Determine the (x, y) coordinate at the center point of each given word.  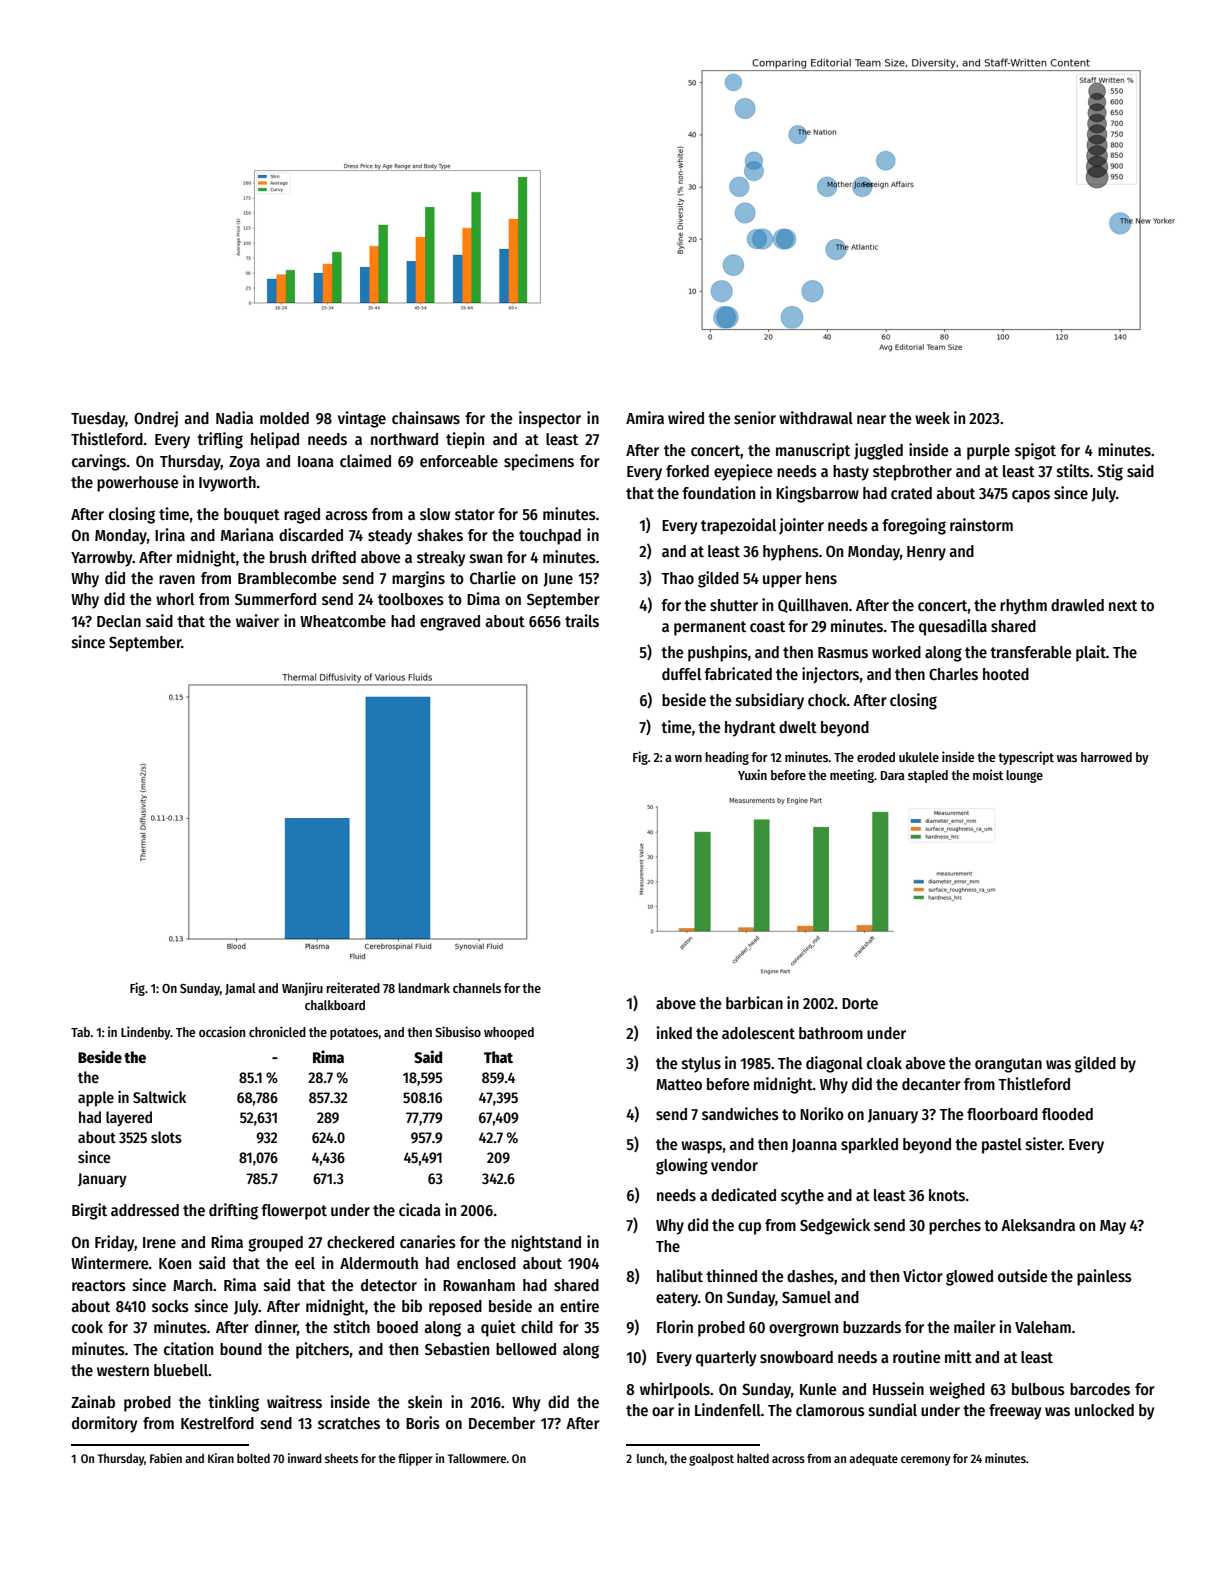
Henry (926, 553)
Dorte (860, 1003)
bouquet (252, 516)
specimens (539, 462)
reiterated (353, 987)
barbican (754, 1002)
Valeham (1043, 1327)
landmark (424, 988)
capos (1031, 496)
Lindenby (146, 1033)
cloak (884, 1063)
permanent (710, 628)
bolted (253, 1458)
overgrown (803, 1330)
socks (170, 1306)
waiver (257, 620)
